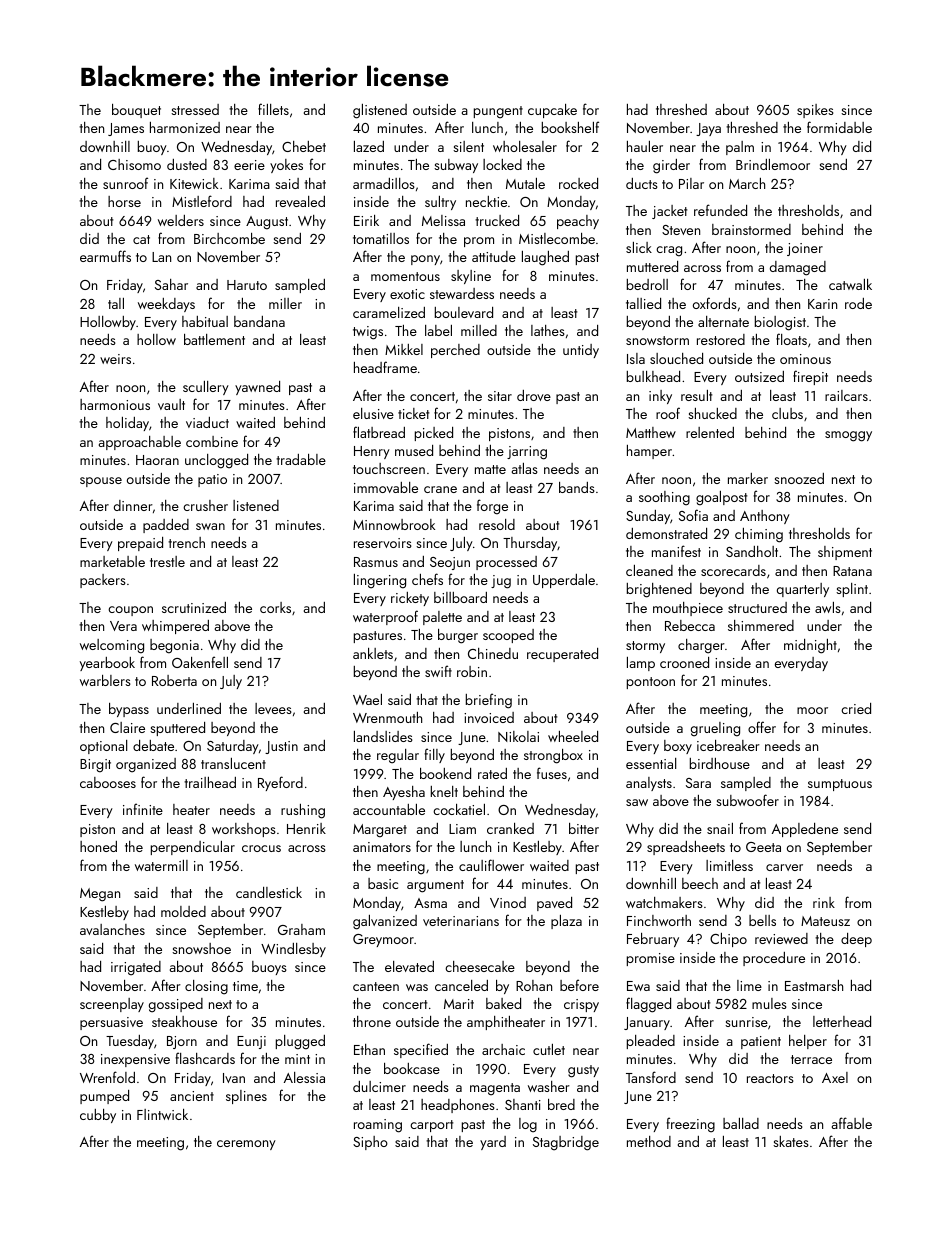  Describe the element at coordinates (455, 351) in the screenshot. I see `perched` at that location.
